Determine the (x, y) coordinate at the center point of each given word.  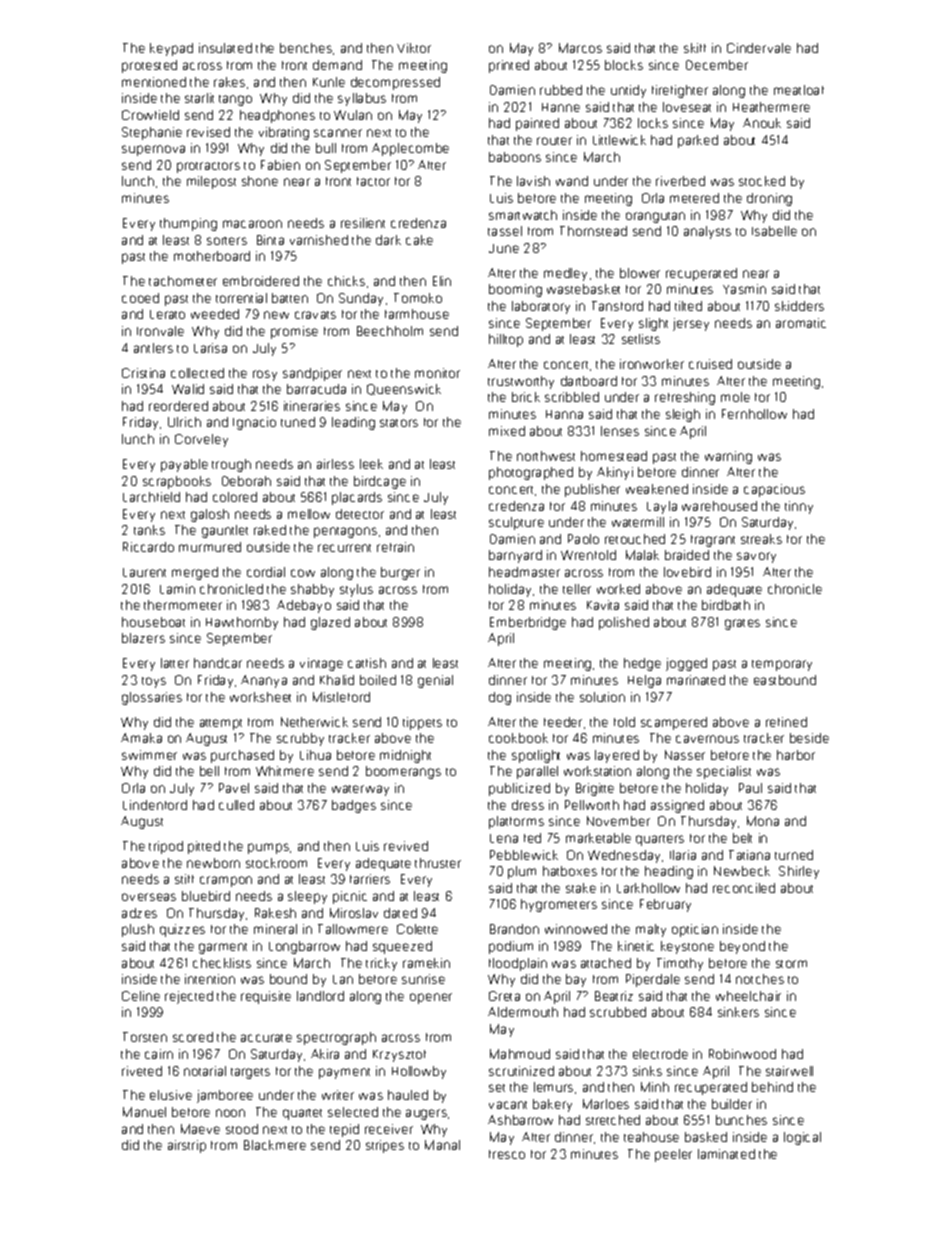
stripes (385, 1146)
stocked (762, 181)
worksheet (260, 697)
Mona (763, 821)
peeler (673, 1155)
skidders (799, 306)
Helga (644, 681)
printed (509, 66)
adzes (139, 913)
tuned (298, 422)
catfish (367, 663)
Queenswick (404, 389)
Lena (504, 838)
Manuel (144, 1112)
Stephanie (152, 133)
